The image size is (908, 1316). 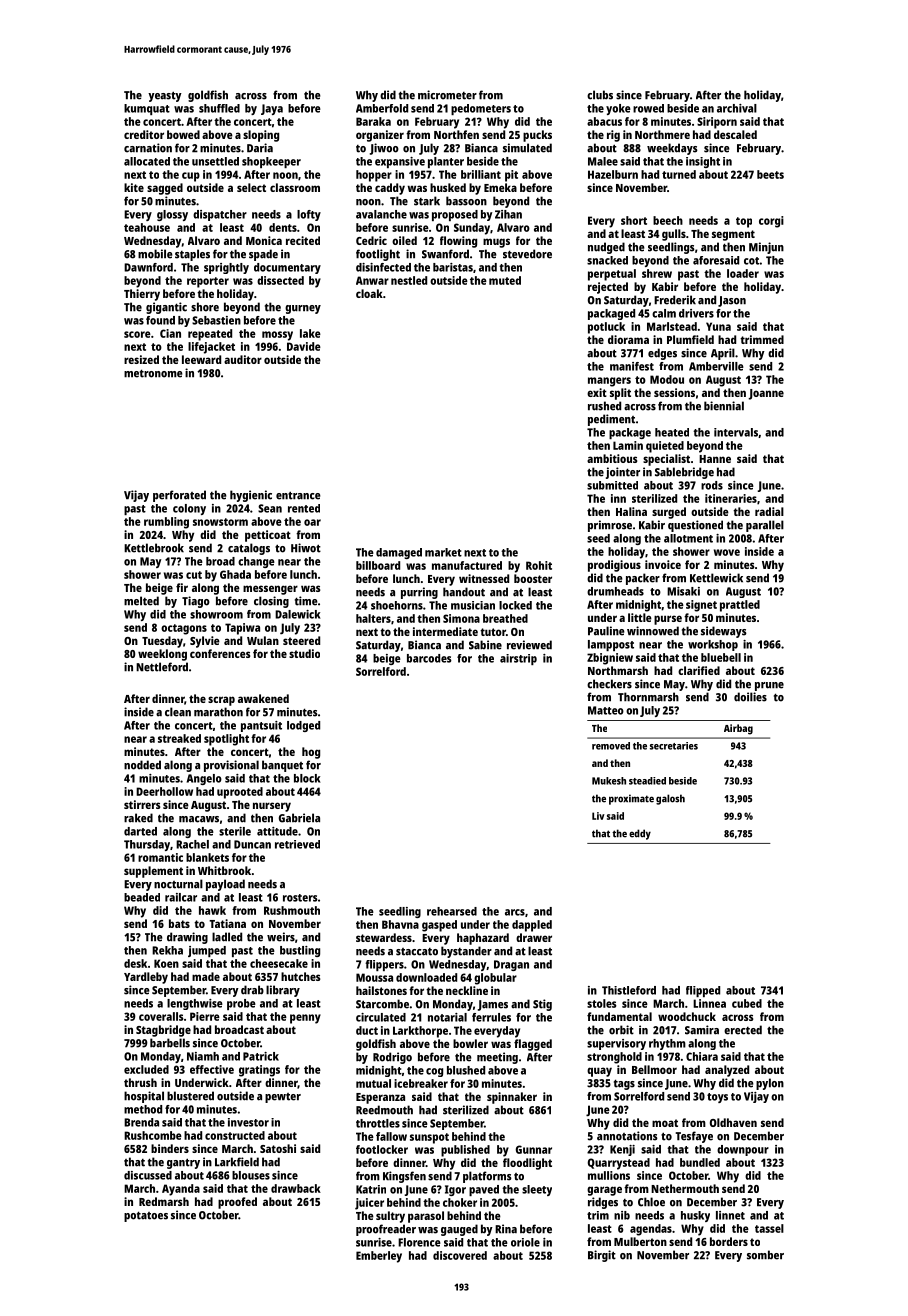 I want to click on Daria, so click(x=260, y=148).
